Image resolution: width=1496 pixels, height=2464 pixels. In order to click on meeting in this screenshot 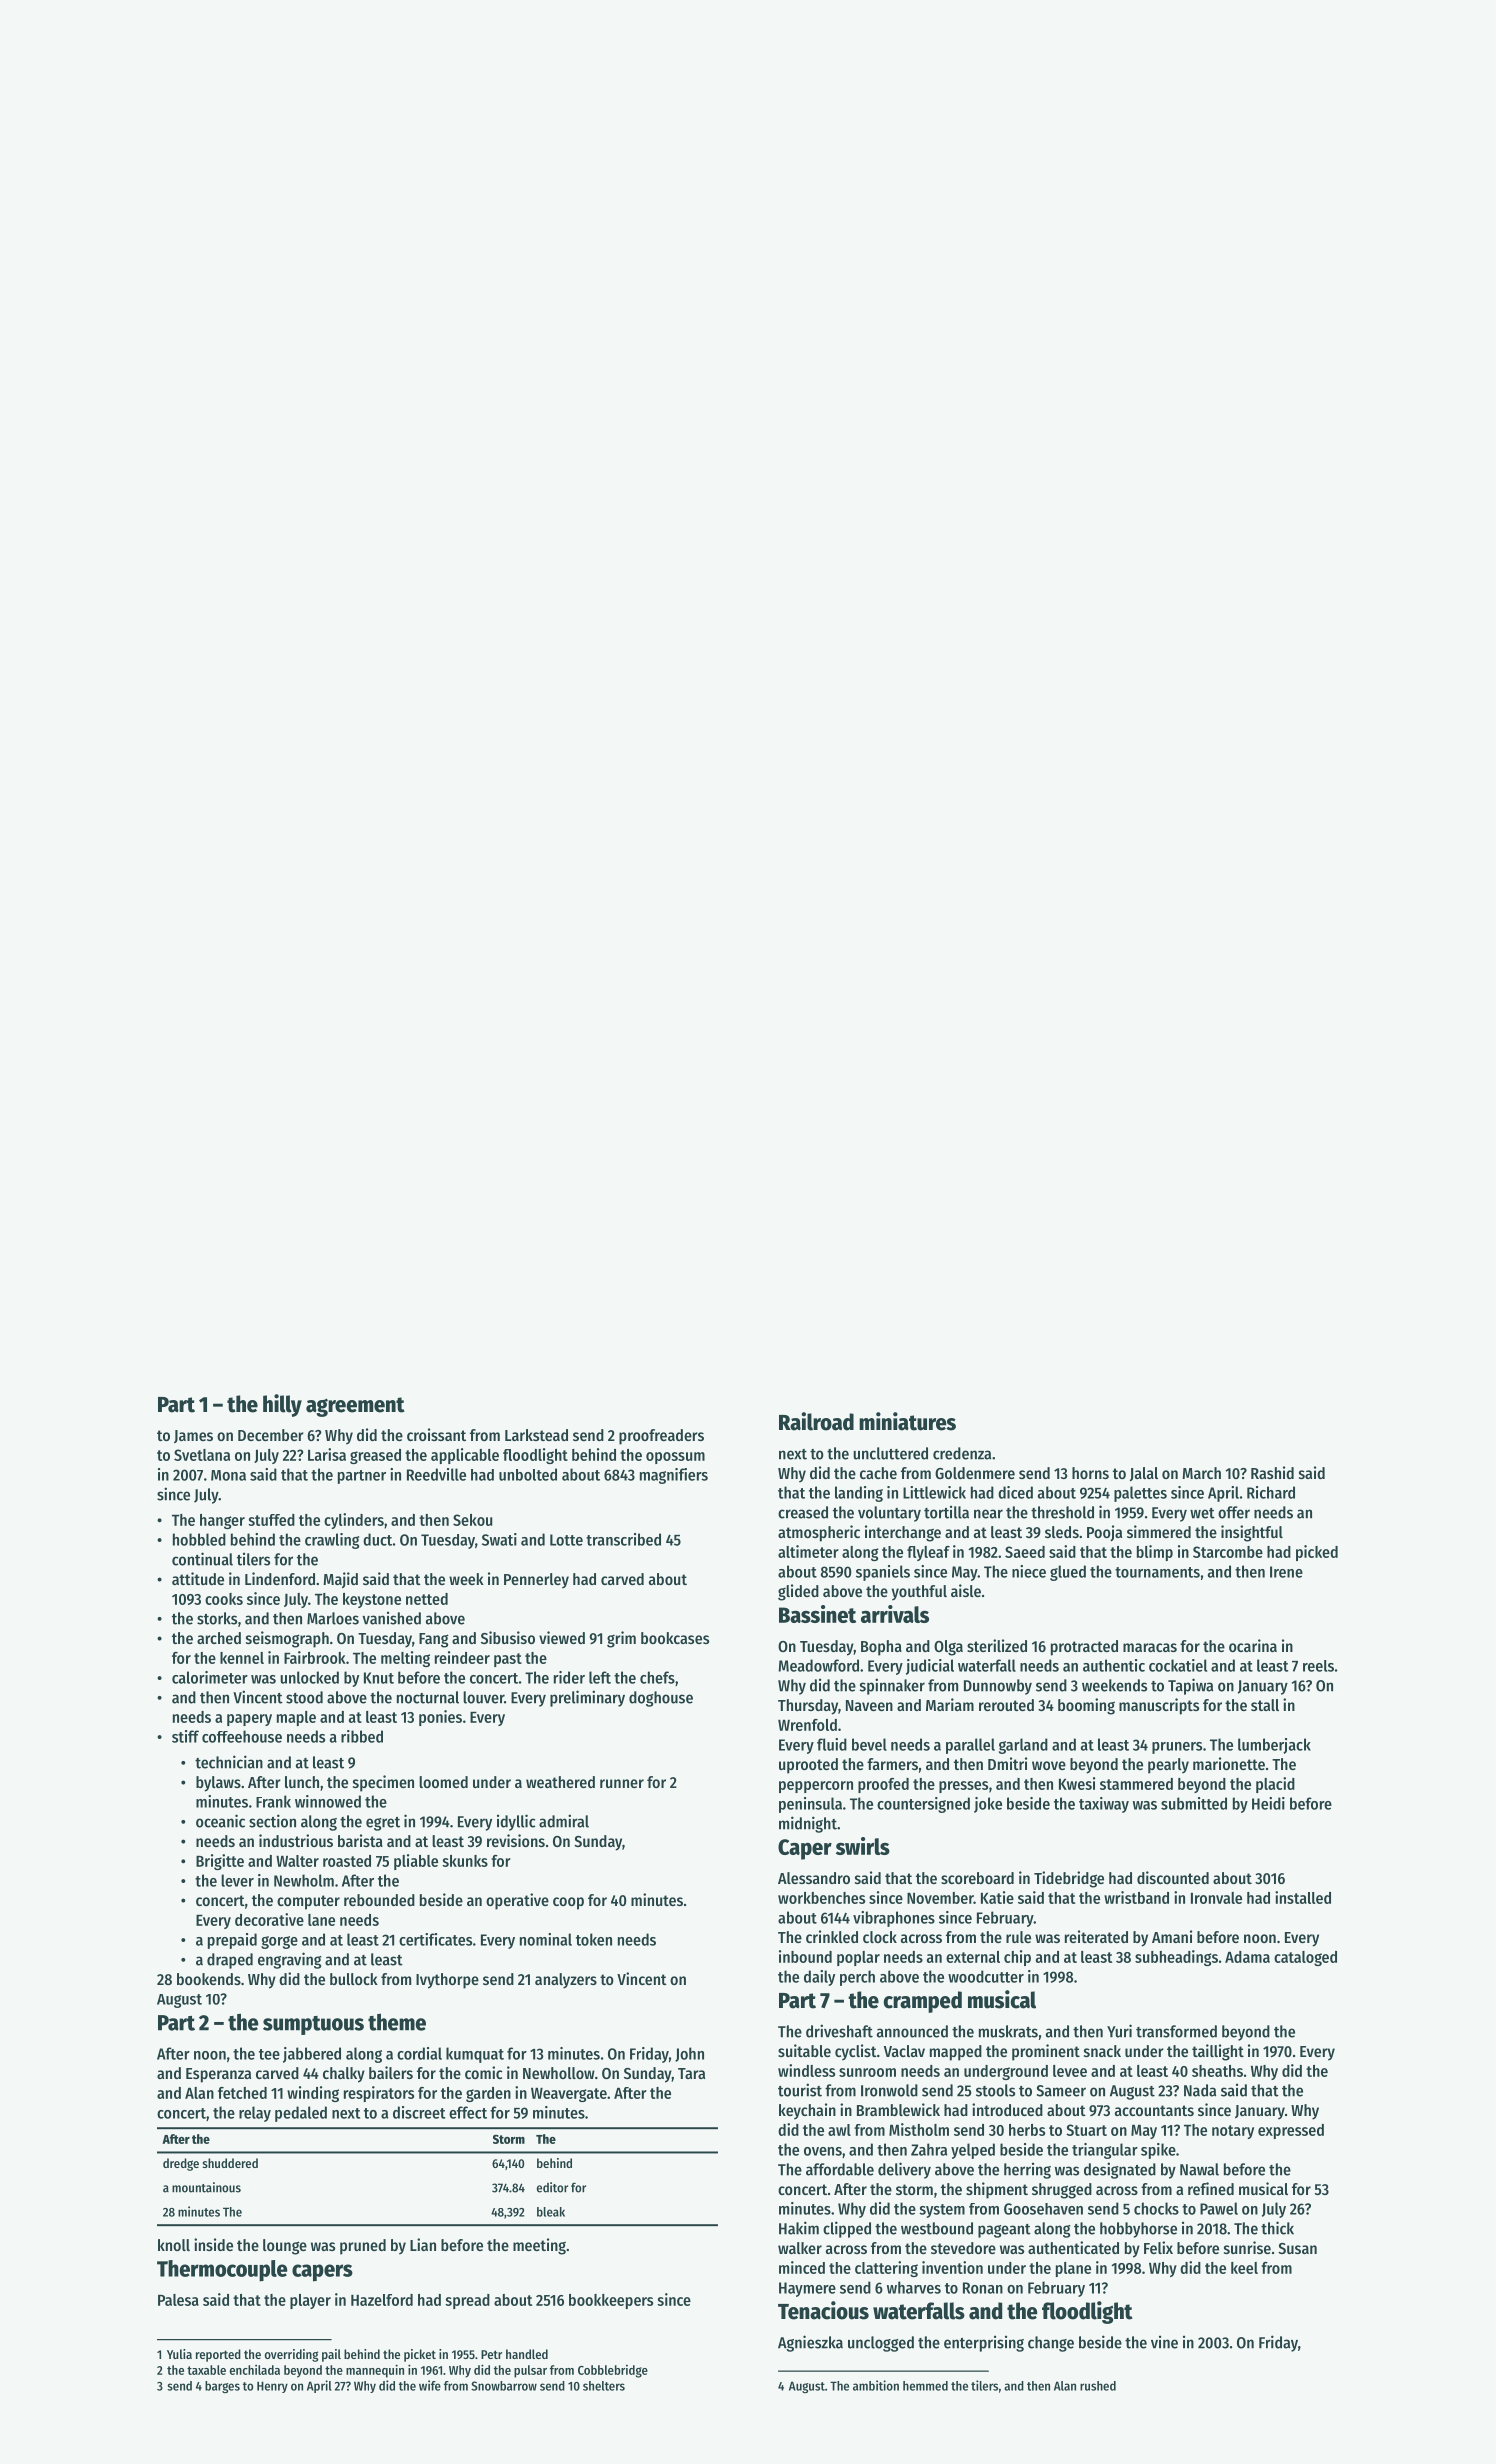, I will do `click(539, 2246)`.
